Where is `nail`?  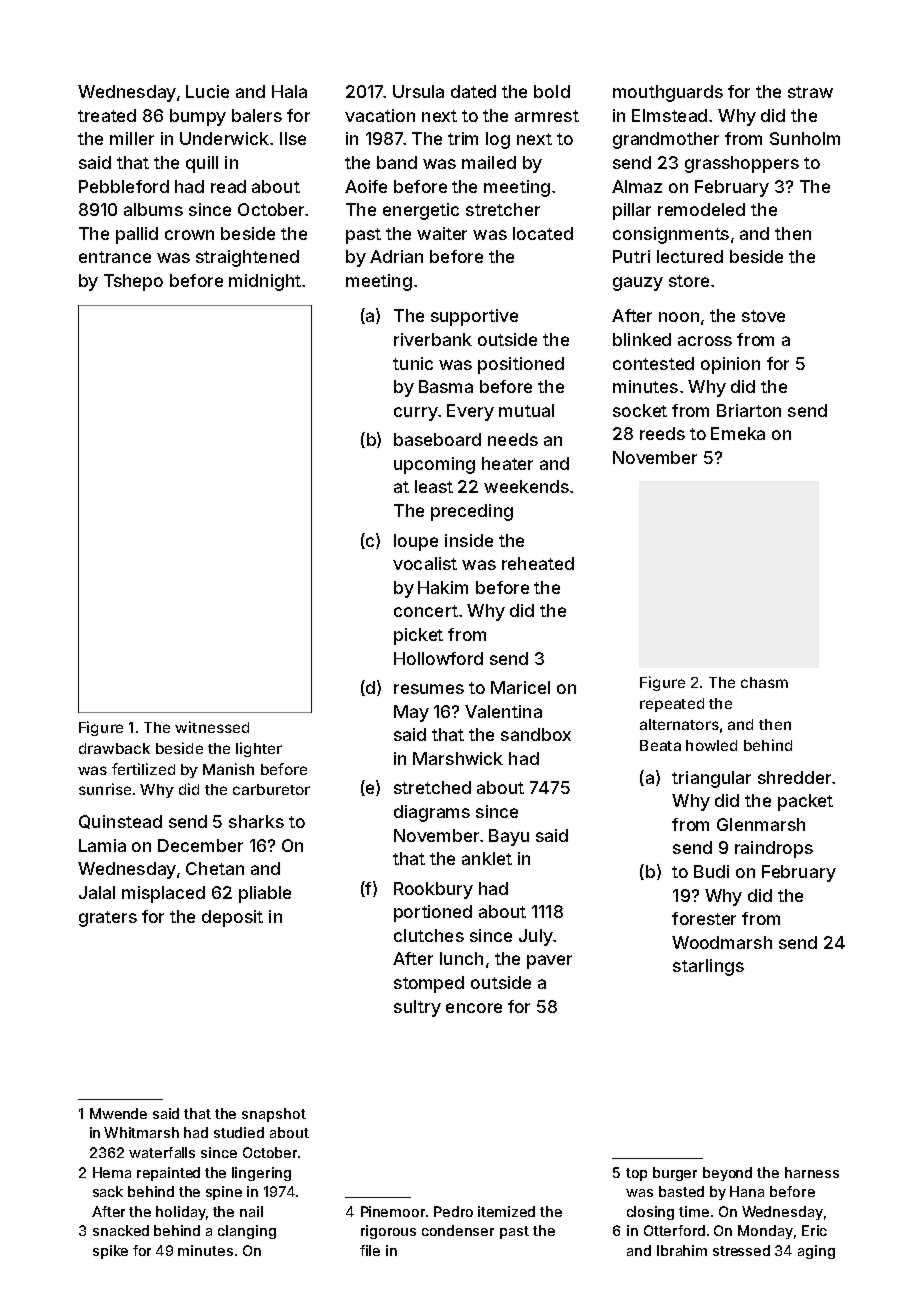 nail is located at coordinates (251, 1211).
